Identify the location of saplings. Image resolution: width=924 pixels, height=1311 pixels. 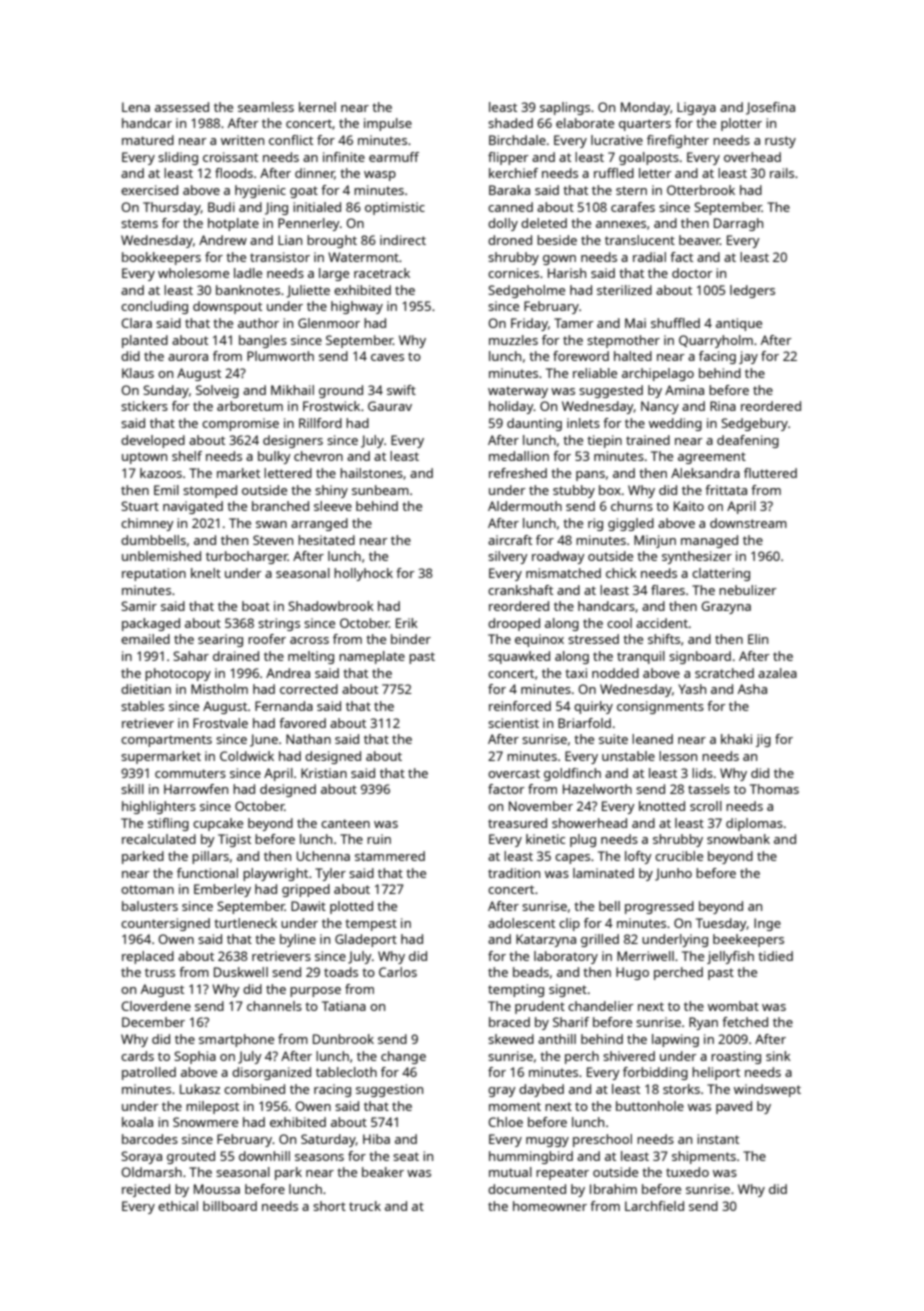
(565, 108).
